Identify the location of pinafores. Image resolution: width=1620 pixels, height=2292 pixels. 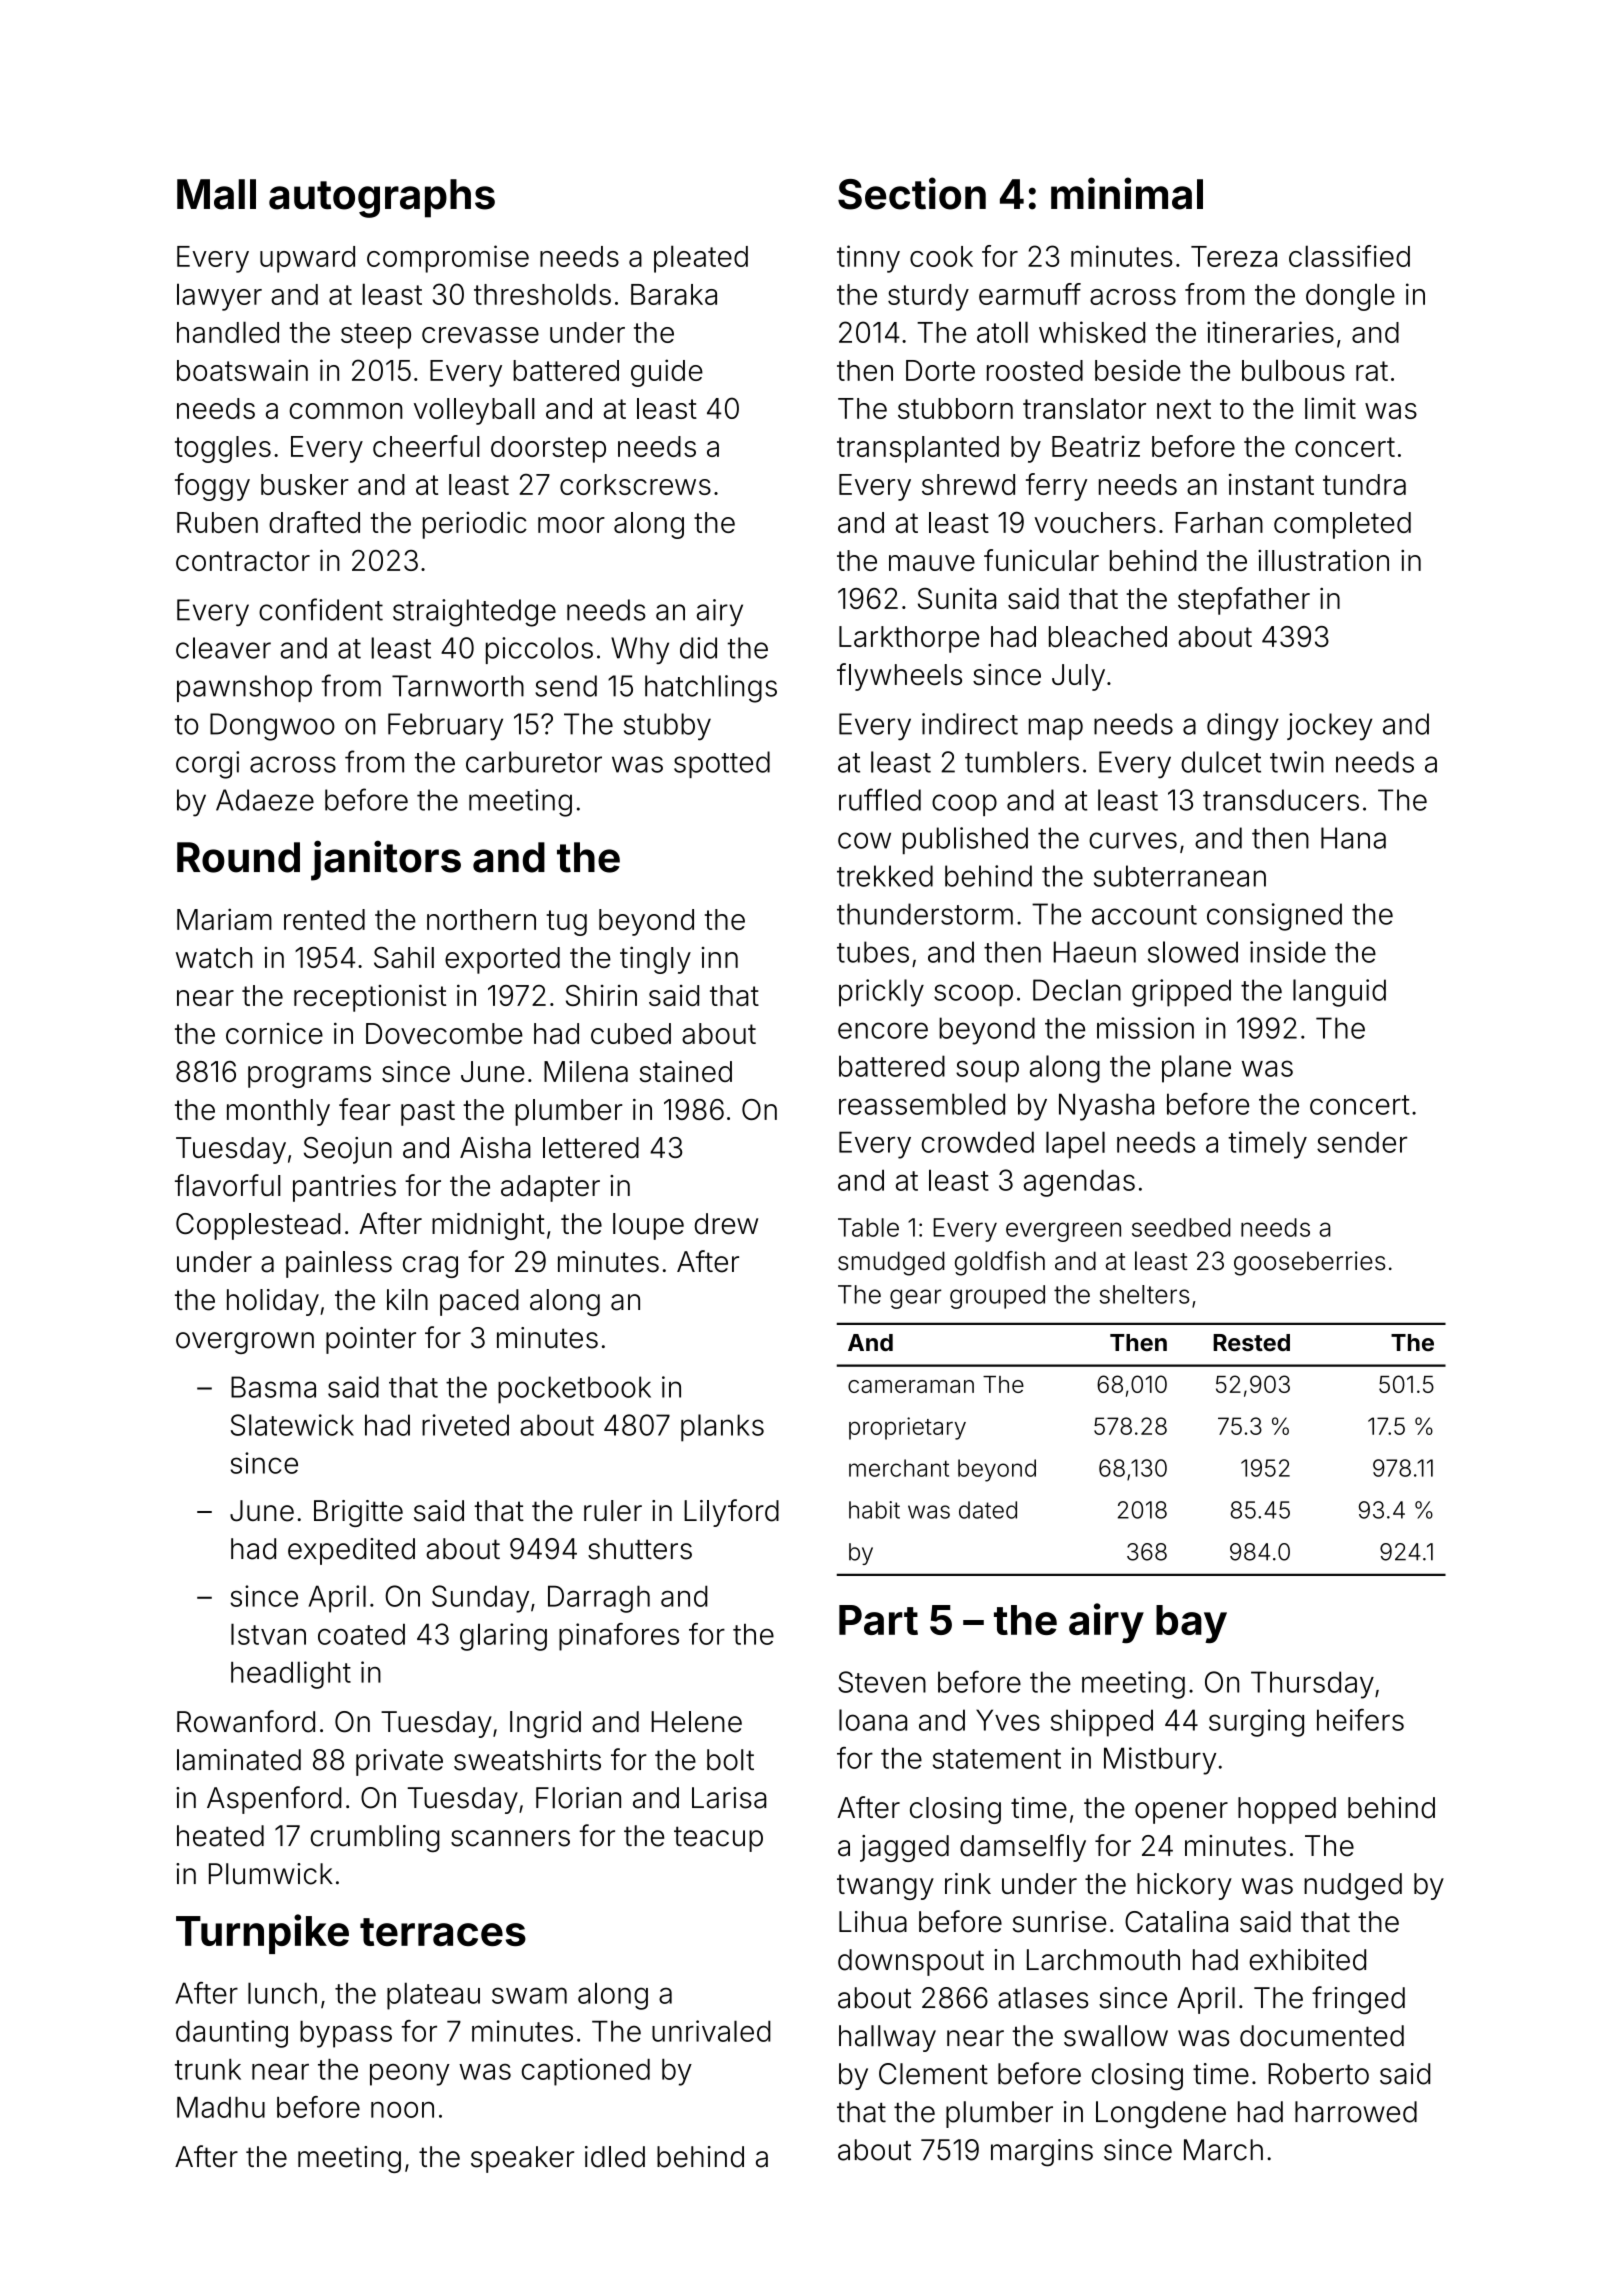
(619, 1637).
